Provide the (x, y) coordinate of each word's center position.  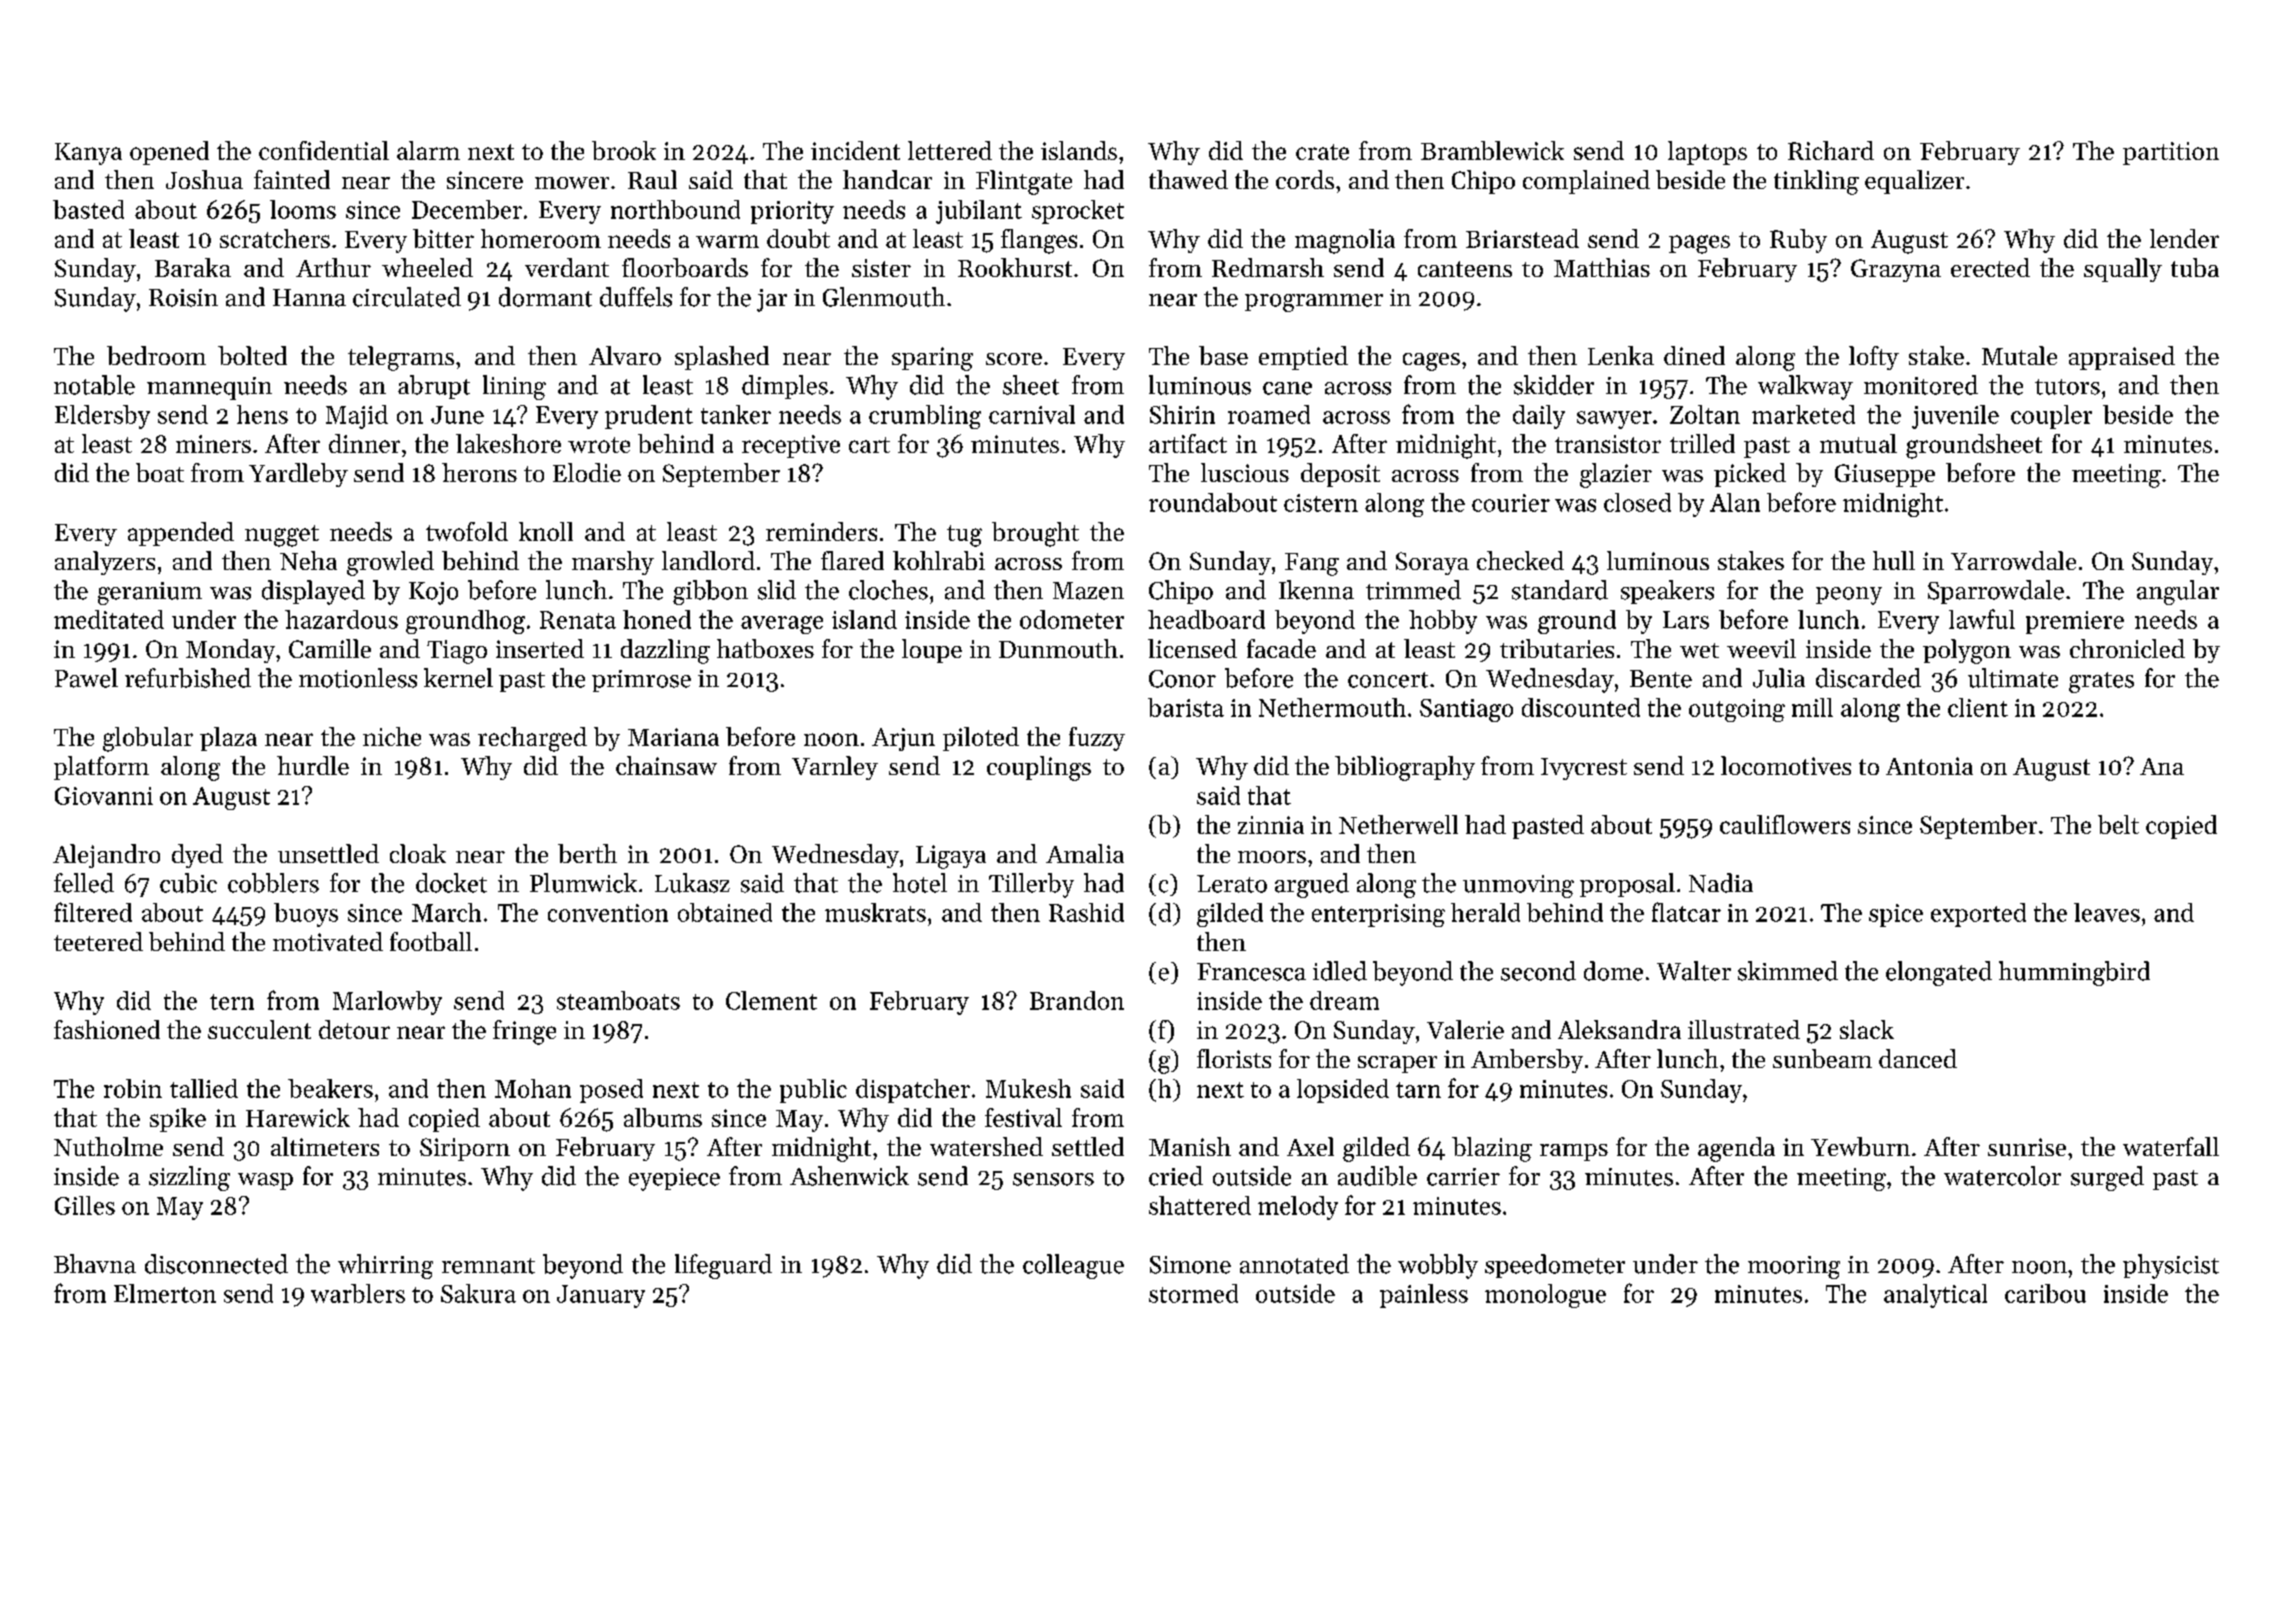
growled (390, 563)
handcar (887, 179)
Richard (1831, 150)
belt (2118, 824)
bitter (443, 238)
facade (1281, 648)
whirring (385, 1266)
